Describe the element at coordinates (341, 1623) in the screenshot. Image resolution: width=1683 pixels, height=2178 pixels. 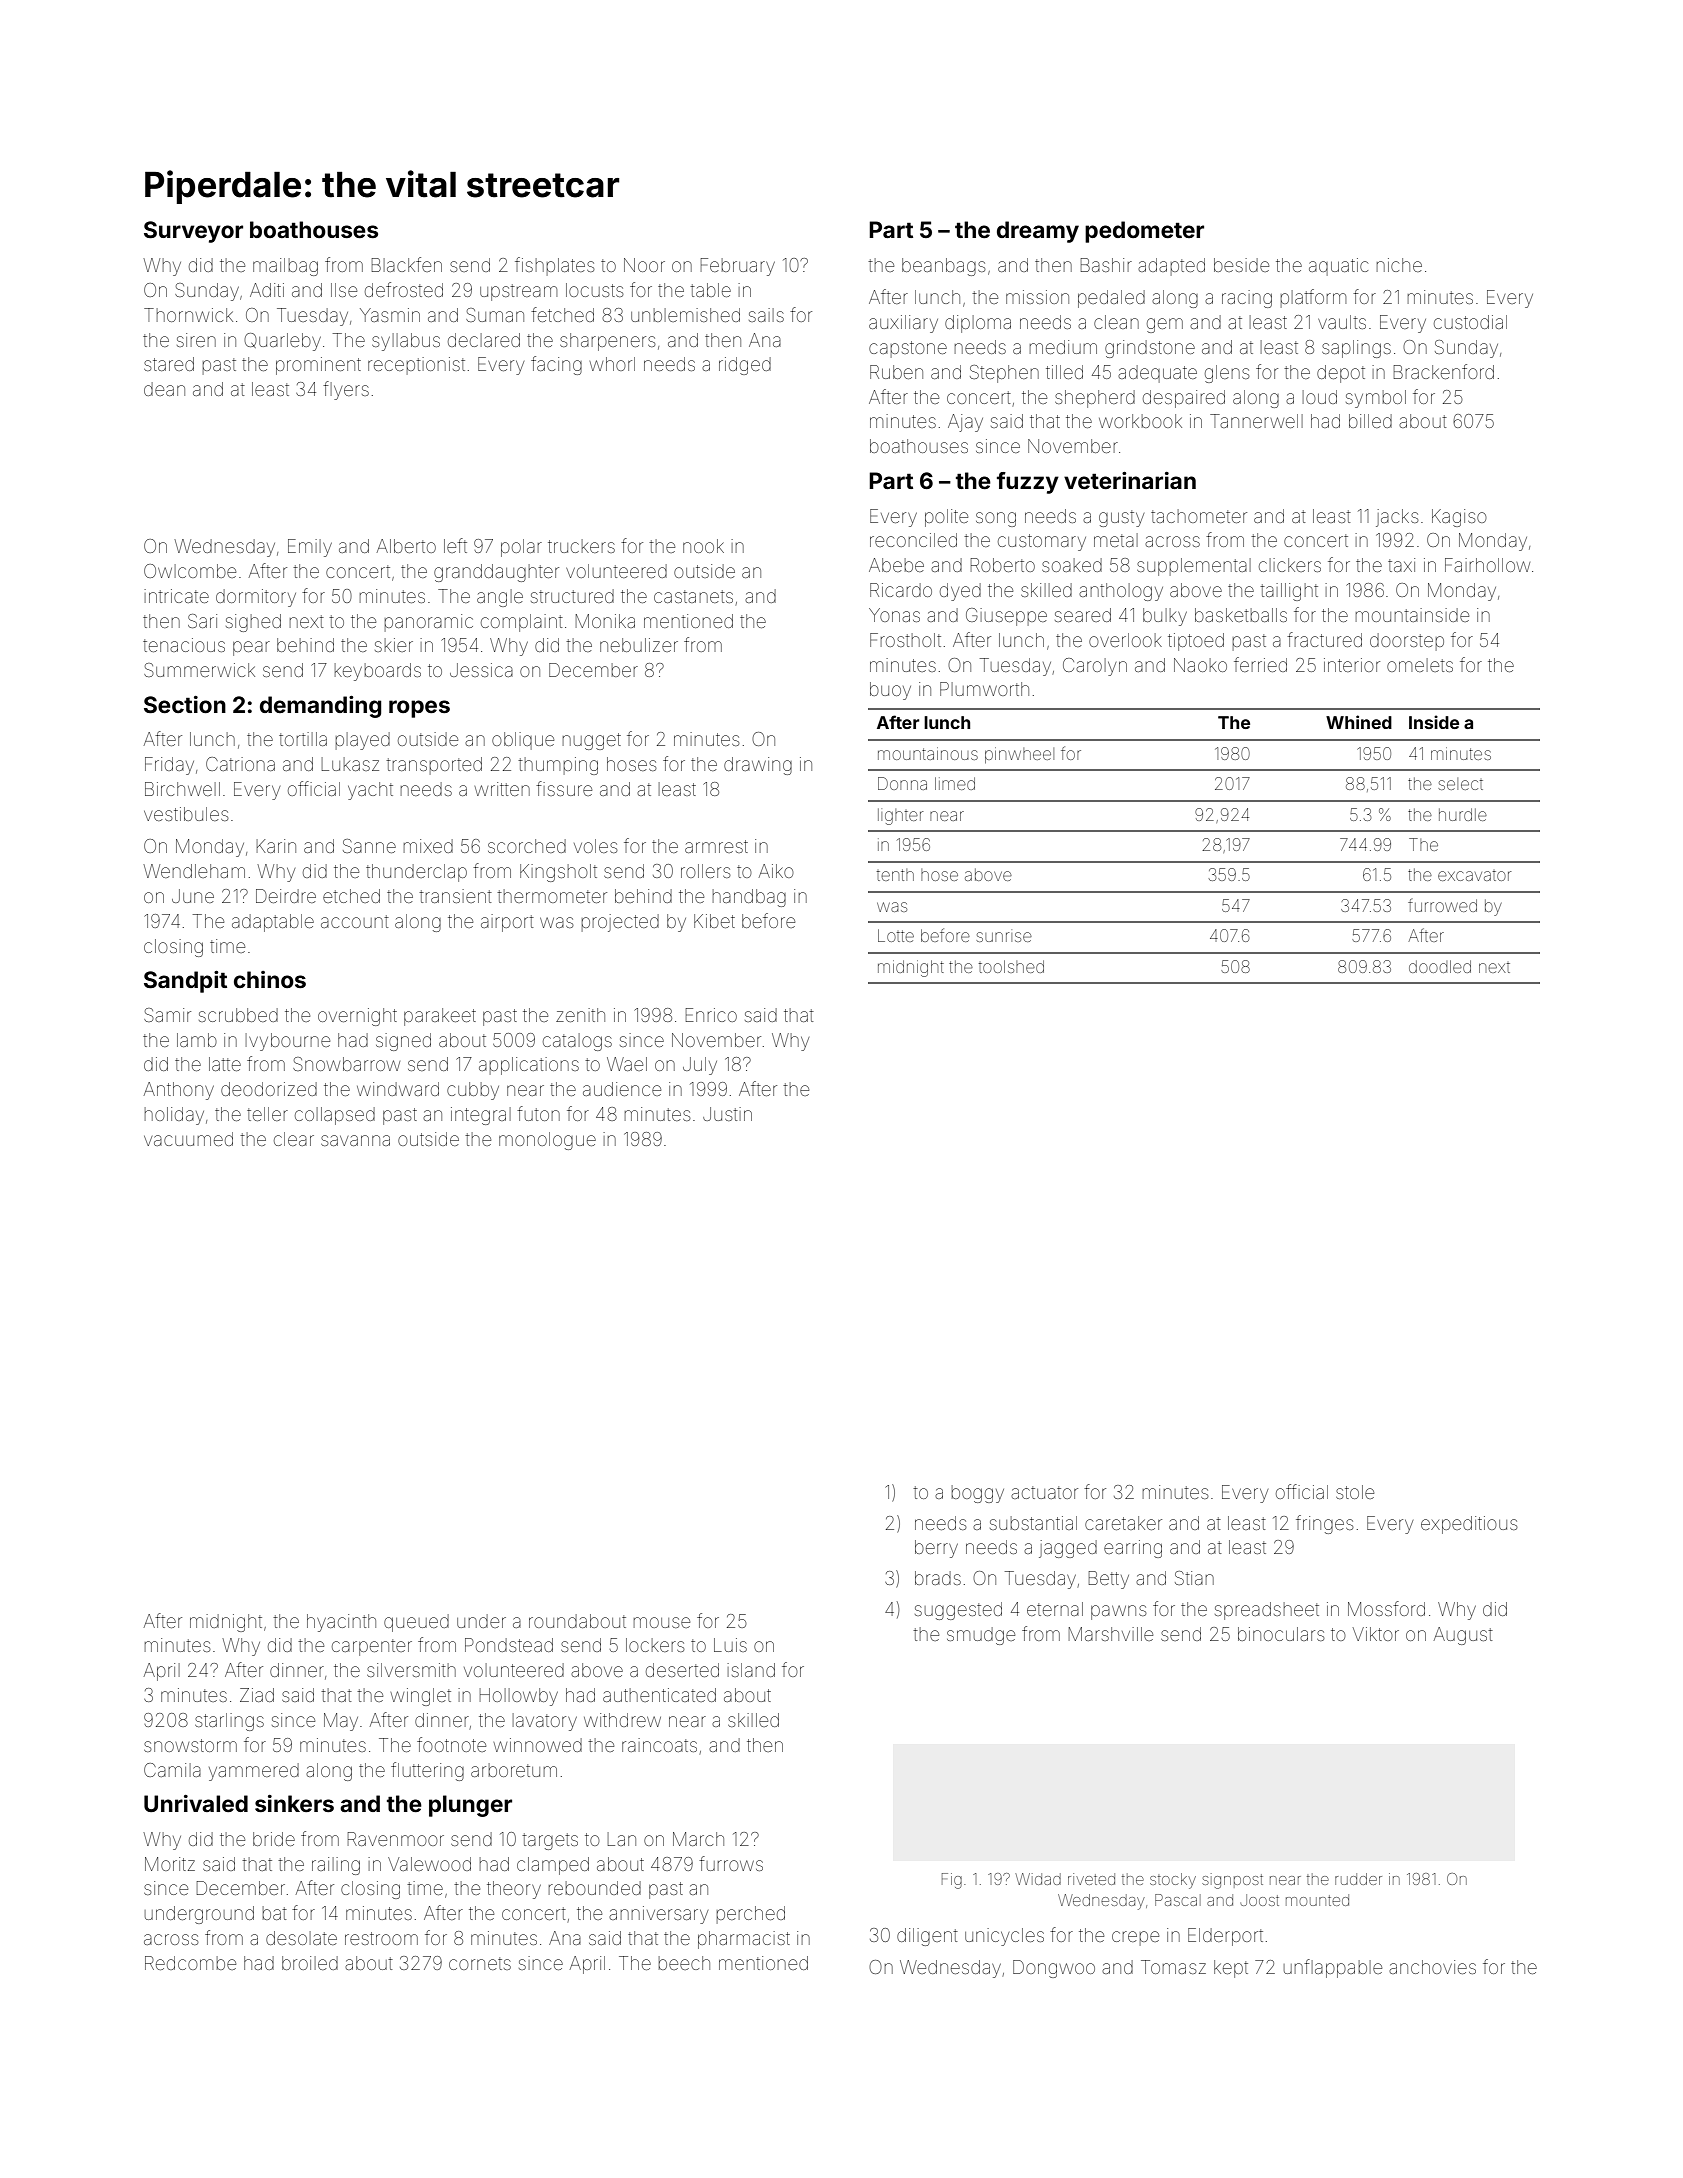
I see `hyacinth` at that location.
